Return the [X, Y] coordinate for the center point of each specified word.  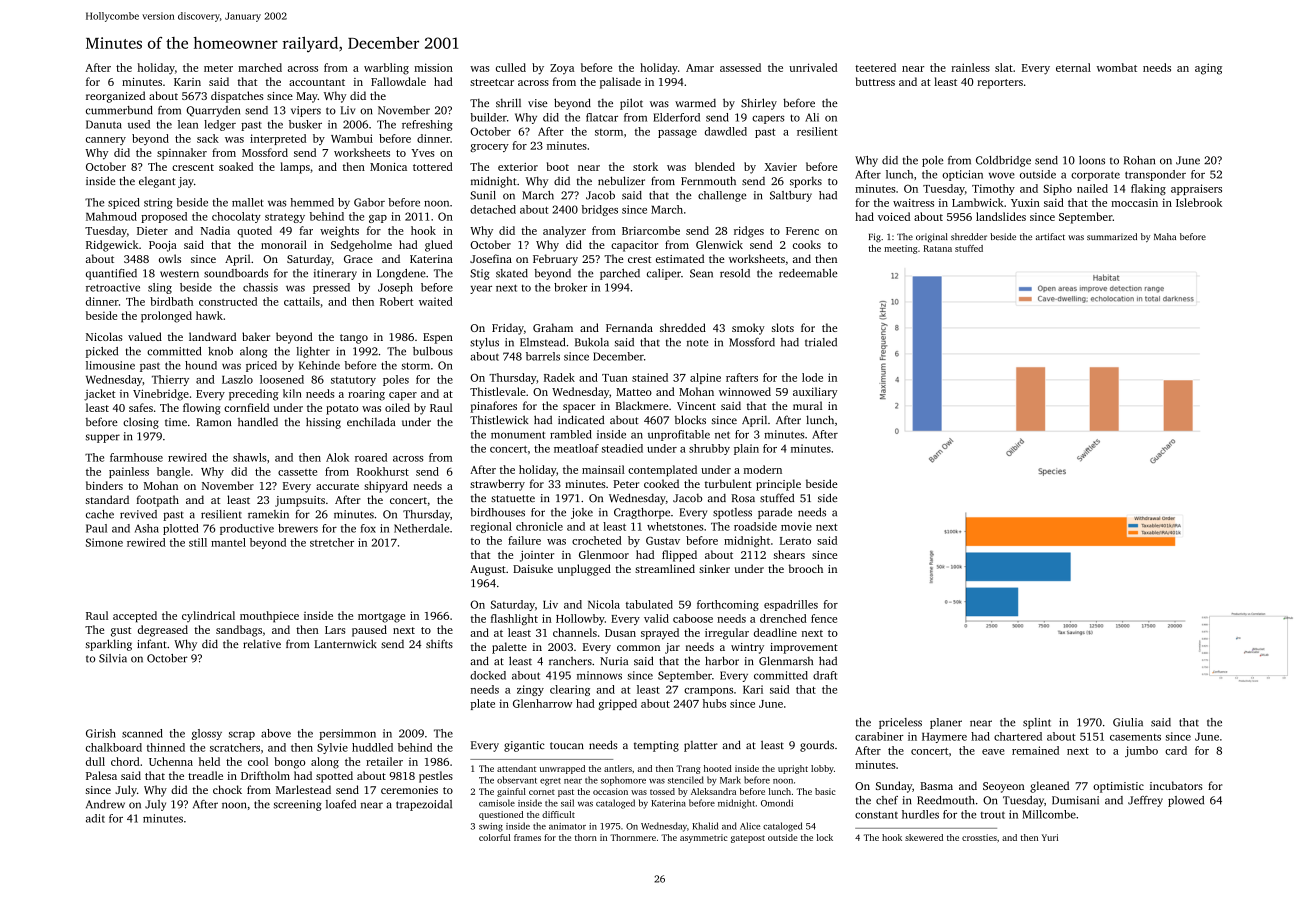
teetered [875, 67]
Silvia [113, 658]
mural [807, 405]
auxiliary [815, 393]
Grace [358, 259]
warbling [386, 69]
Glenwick [719, 244]
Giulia [1128, 722]
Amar [700, 68]
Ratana [938, 248]
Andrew [105, 804]
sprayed [660, 634]
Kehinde [319, 365]
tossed [662, 791]
